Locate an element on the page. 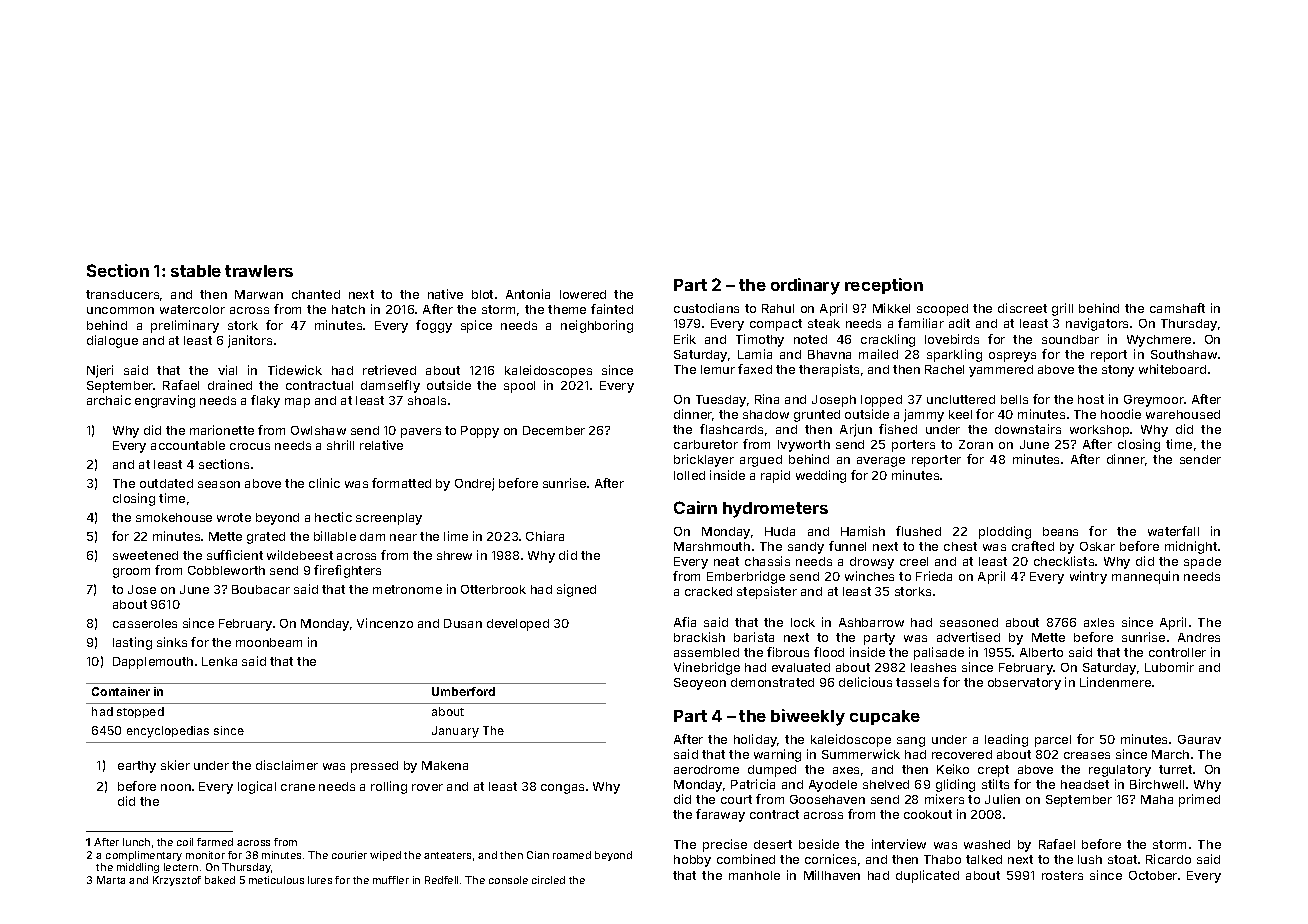 The width and height of the document is (1308, 924). Otterbrook is located at coordinates (493, 589).
